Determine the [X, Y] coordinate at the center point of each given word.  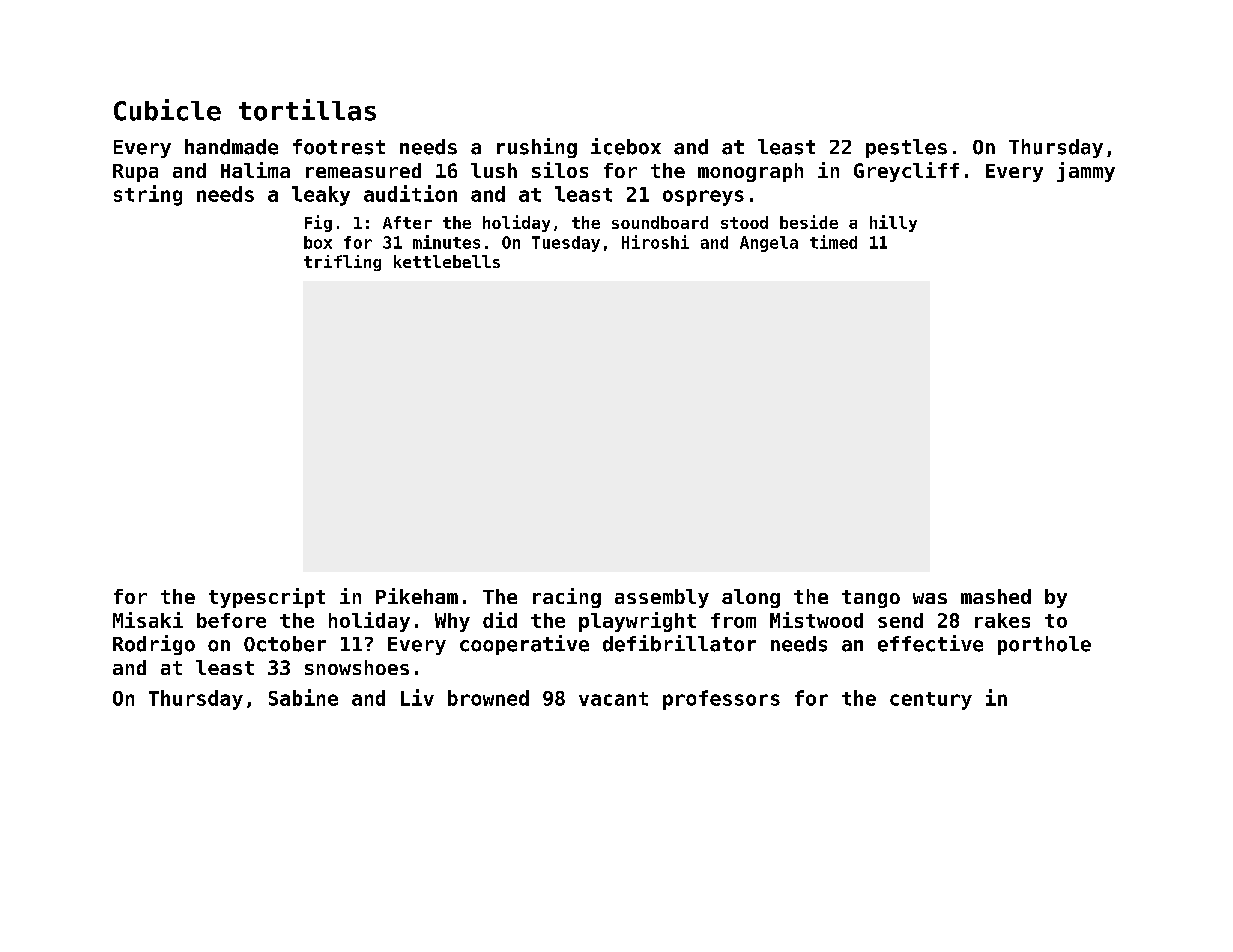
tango [871, 599]
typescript [267, 598]
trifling [342, 263]
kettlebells [447, 261]
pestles [906, 148]
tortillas [307, 110]
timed [833, 242]
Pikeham [417, 596]
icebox [626, 146]
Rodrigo [154, 645]
